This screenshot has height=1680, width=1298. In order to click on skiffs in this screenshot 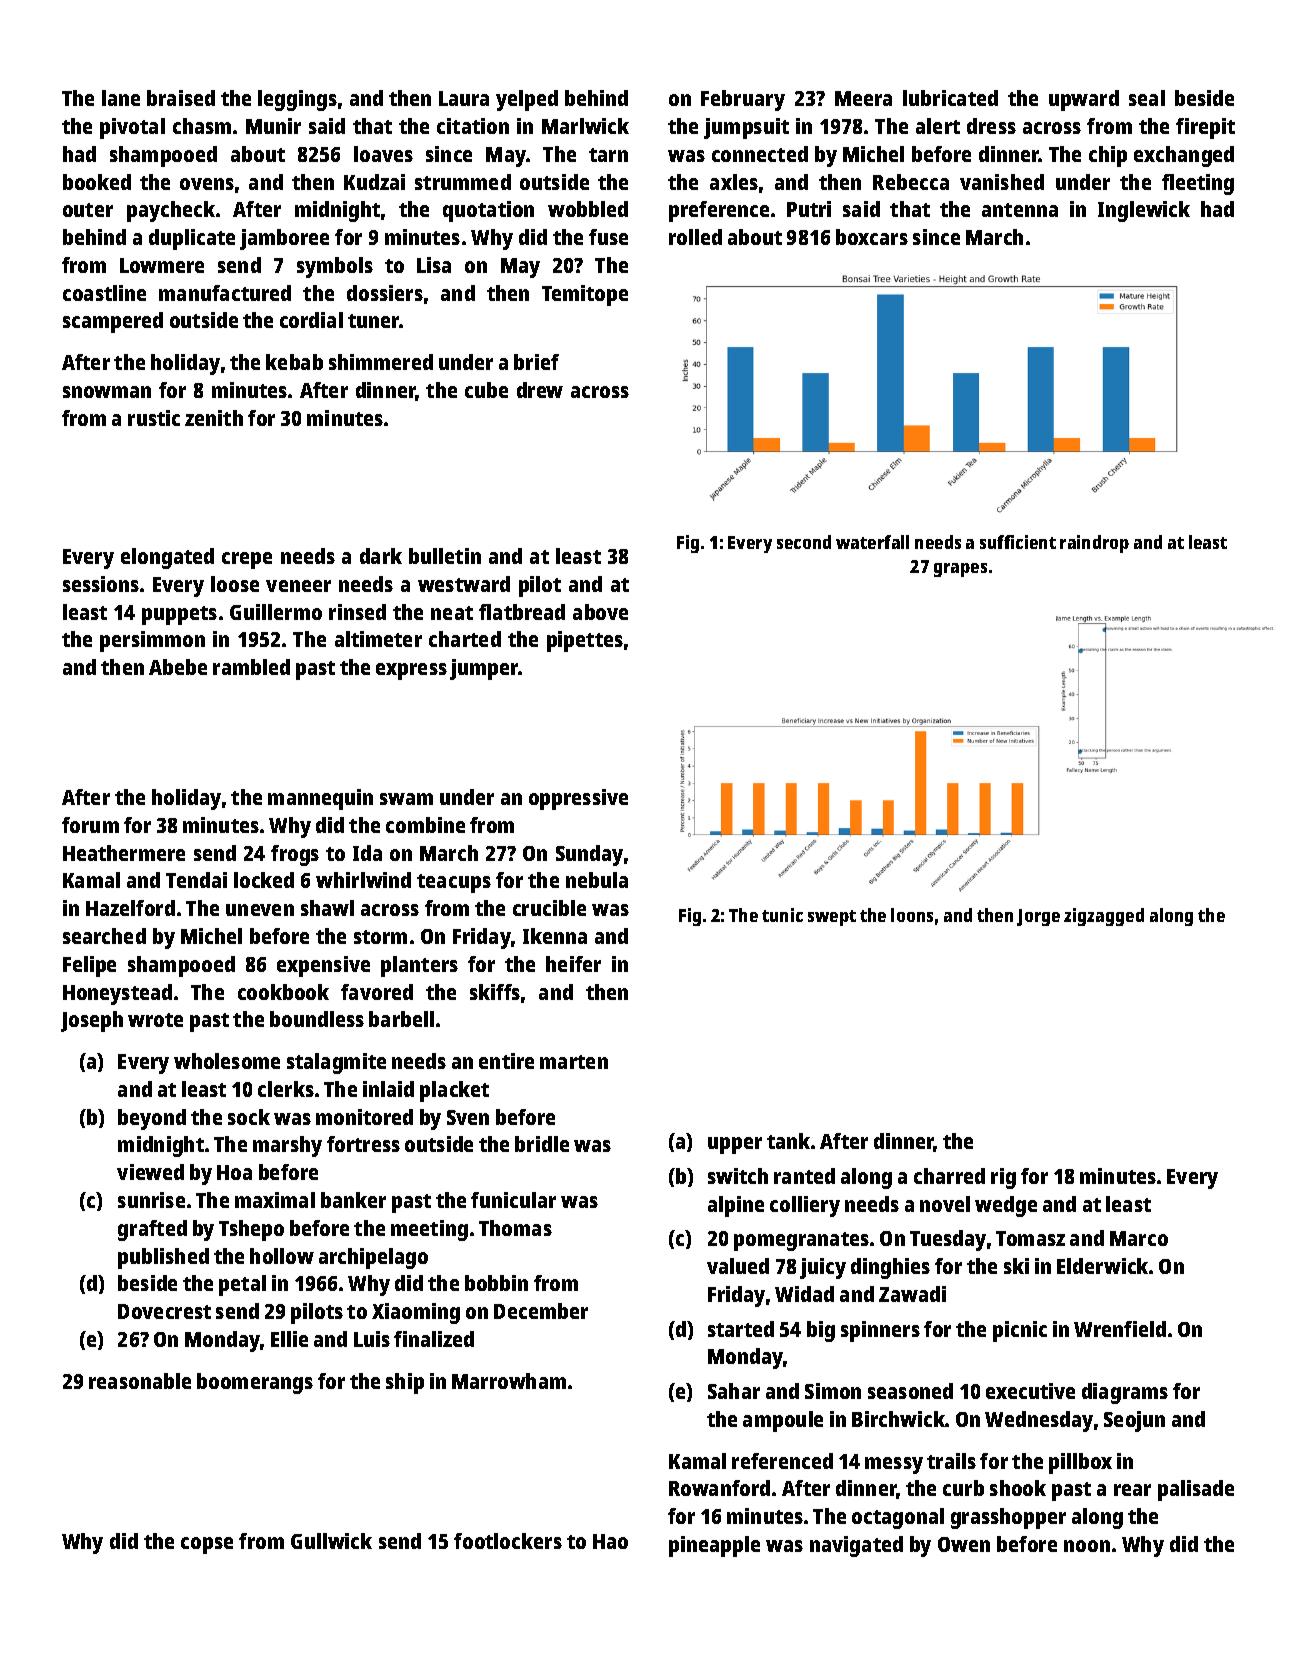, I will do `click(495, 992)`.
